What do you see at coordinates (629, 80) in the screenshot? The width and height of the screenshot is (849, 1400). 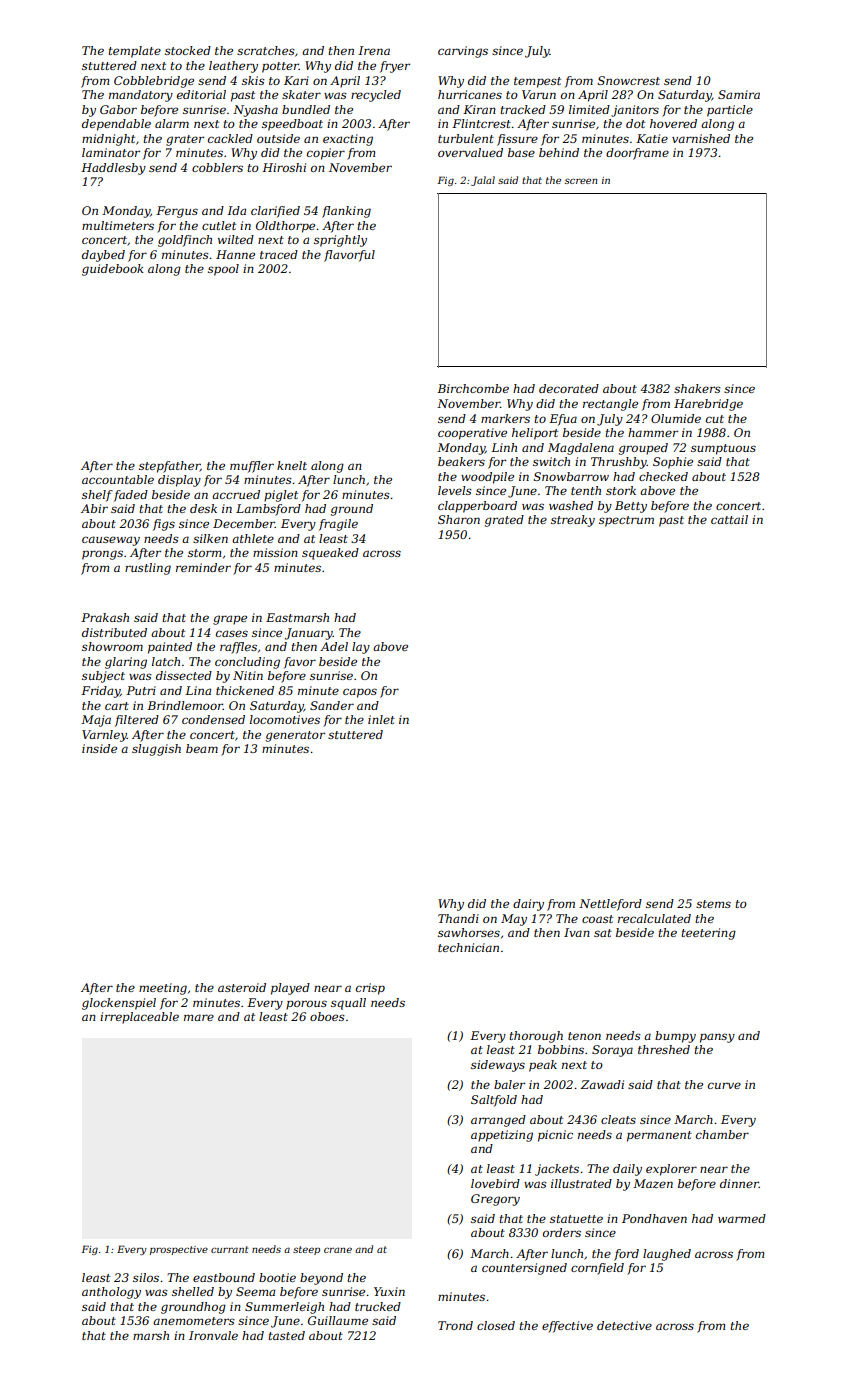 I see `Snowcrest` at bounding box center [629, 80].
